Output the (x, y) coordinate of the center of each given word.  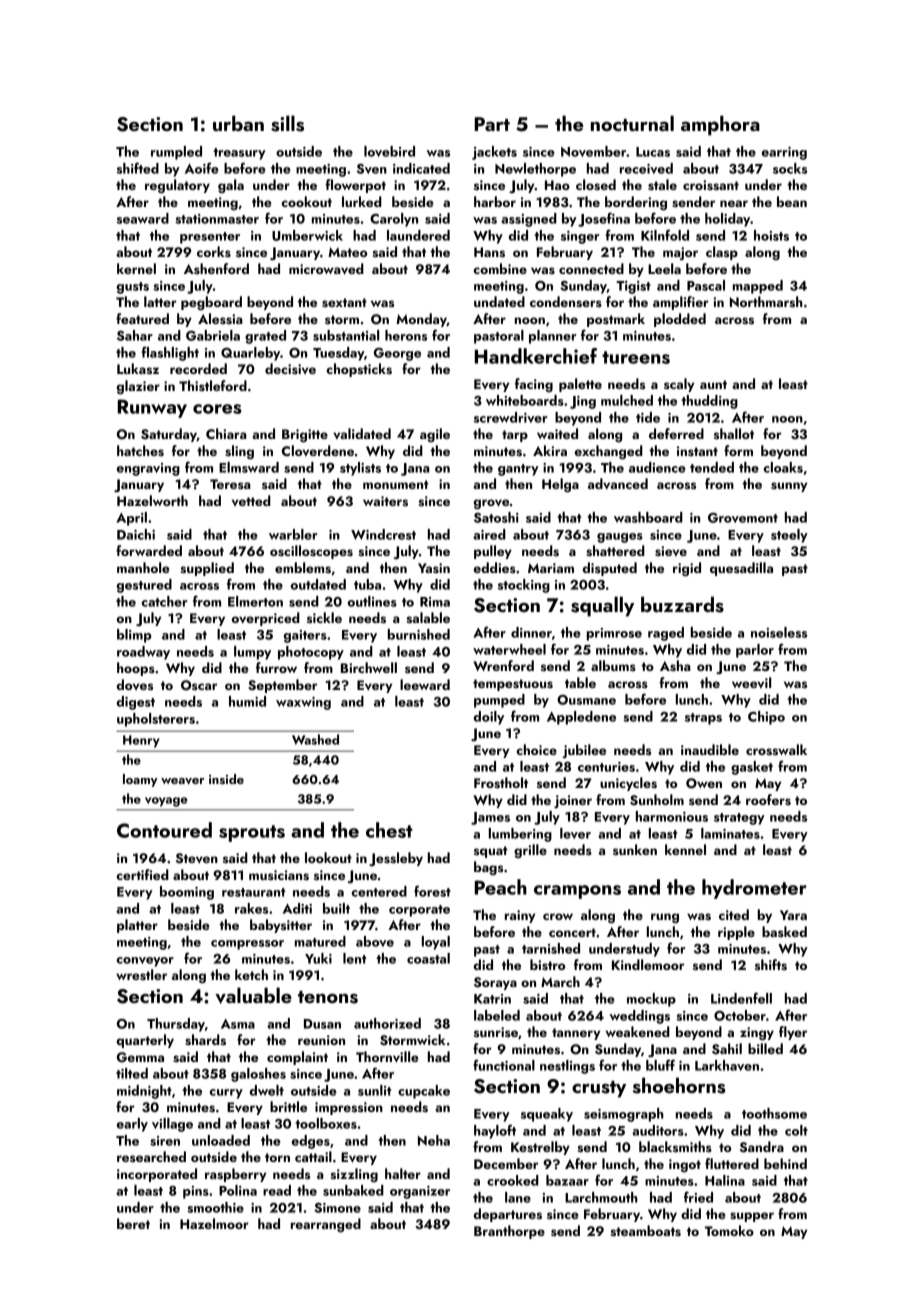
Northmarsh (766, 302)
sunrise (496, 1032)
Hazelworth (152, 500)
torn (277, 1157)
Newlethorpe (535, 170)
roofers (768, 800)
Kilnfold (665, 235)
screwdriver (511, 417)
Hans (489, 252)
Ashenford (216, 268)
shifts (771, 965)
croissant (711, 185)
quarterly (145, 1041)
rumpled (176, 153)
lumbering (520, 835)
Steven (197, 858)
